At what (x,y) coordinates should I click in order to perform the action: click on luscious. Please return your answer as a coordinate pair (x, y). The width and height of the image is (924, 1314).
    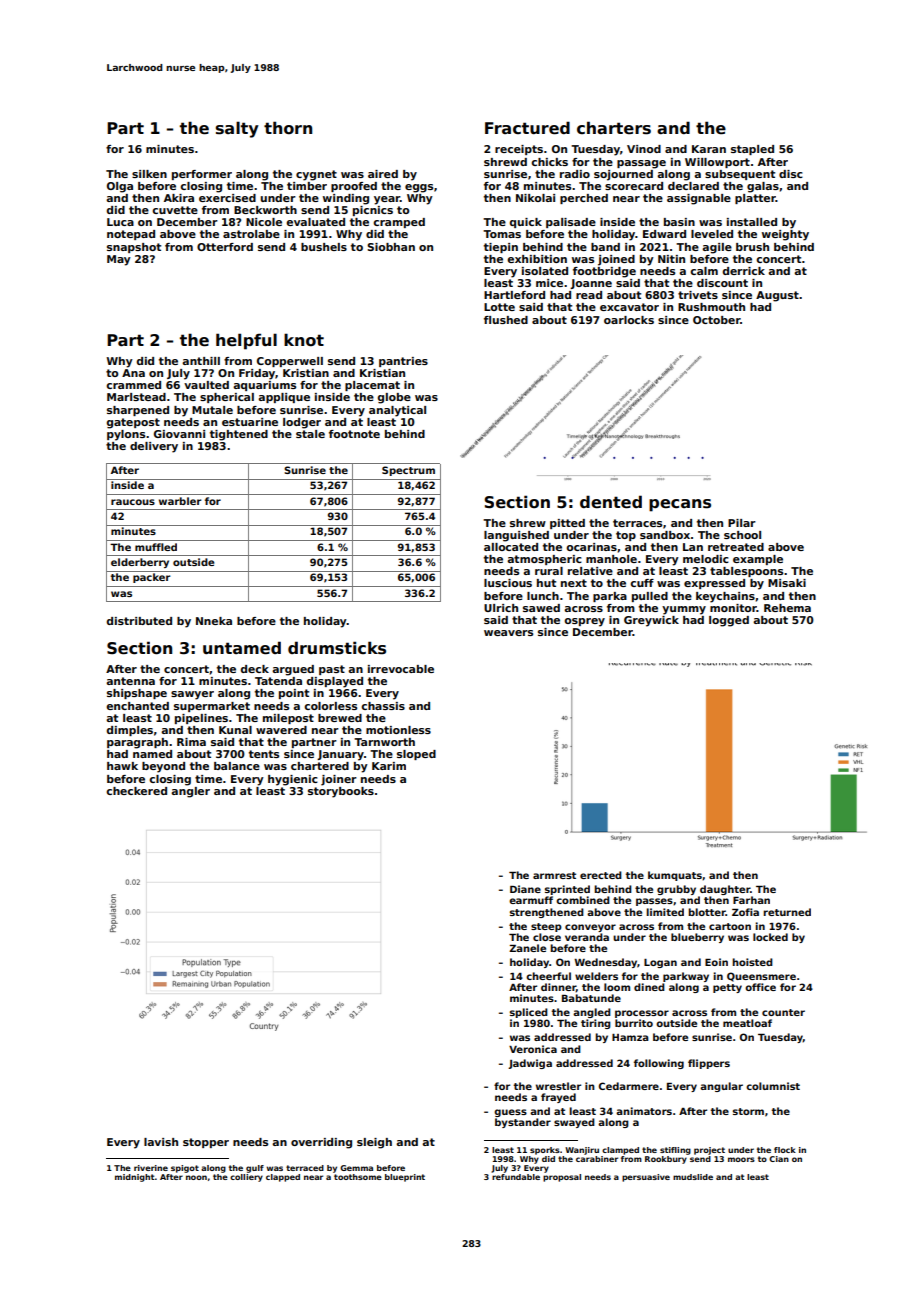
    Looking at the image, I should click on (508, 583).
